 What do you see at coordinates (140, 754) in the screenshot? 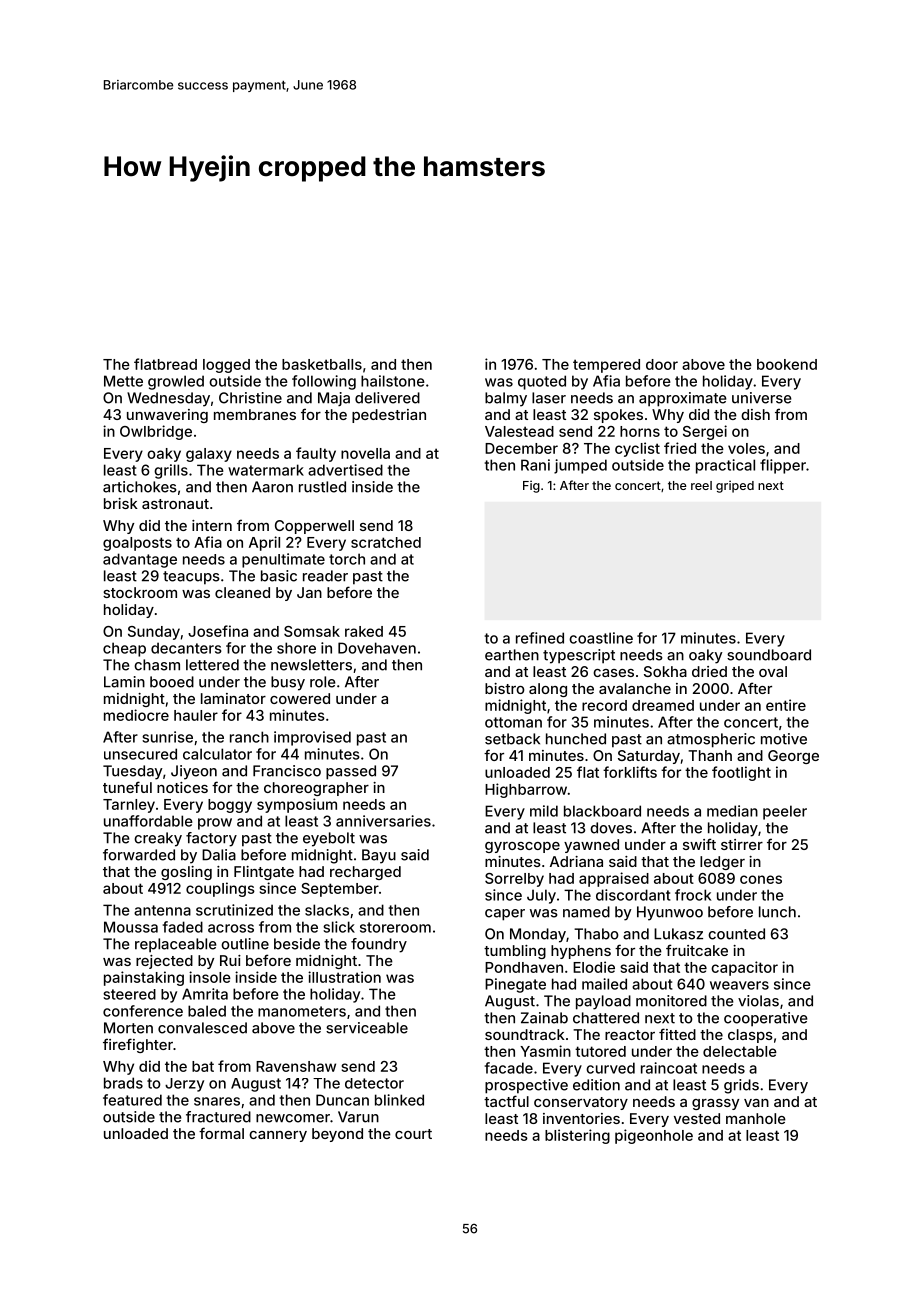
I see `unsecured` at bounding box center [140, 754].
